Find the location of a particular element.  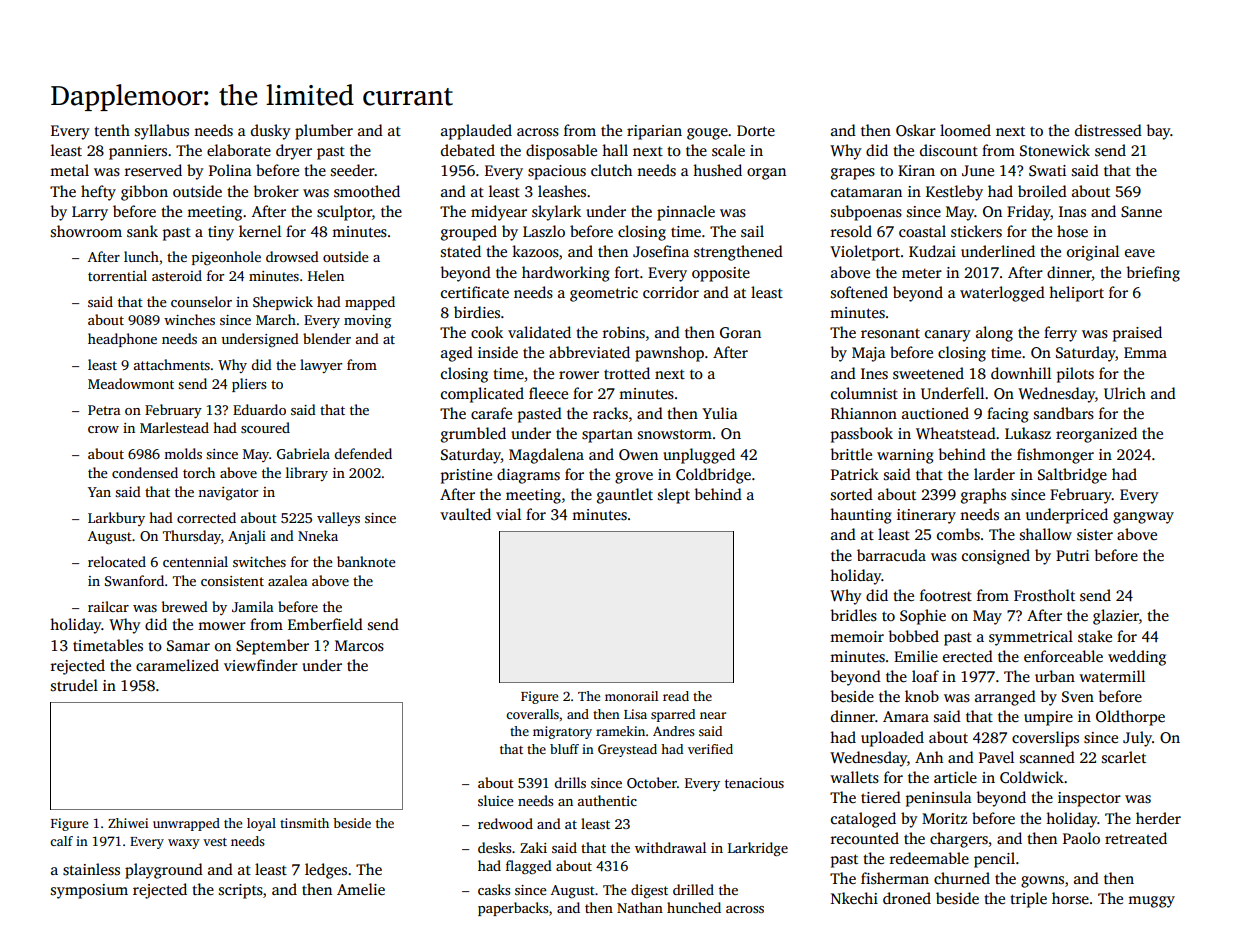

railcar is located at coordinates (108, 606).
